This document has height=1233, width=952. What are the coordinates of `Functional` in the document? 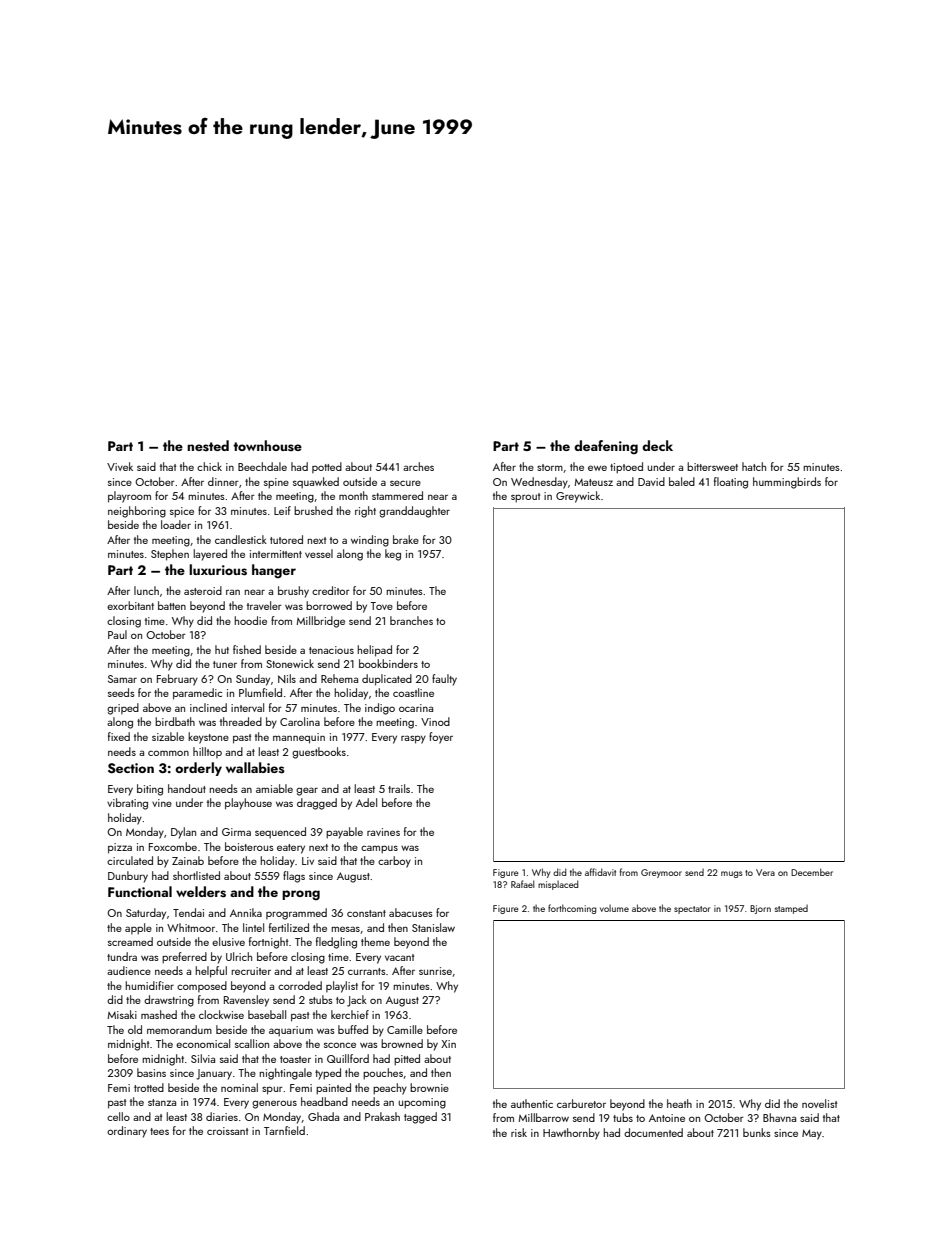 It's located at (140, 891).
